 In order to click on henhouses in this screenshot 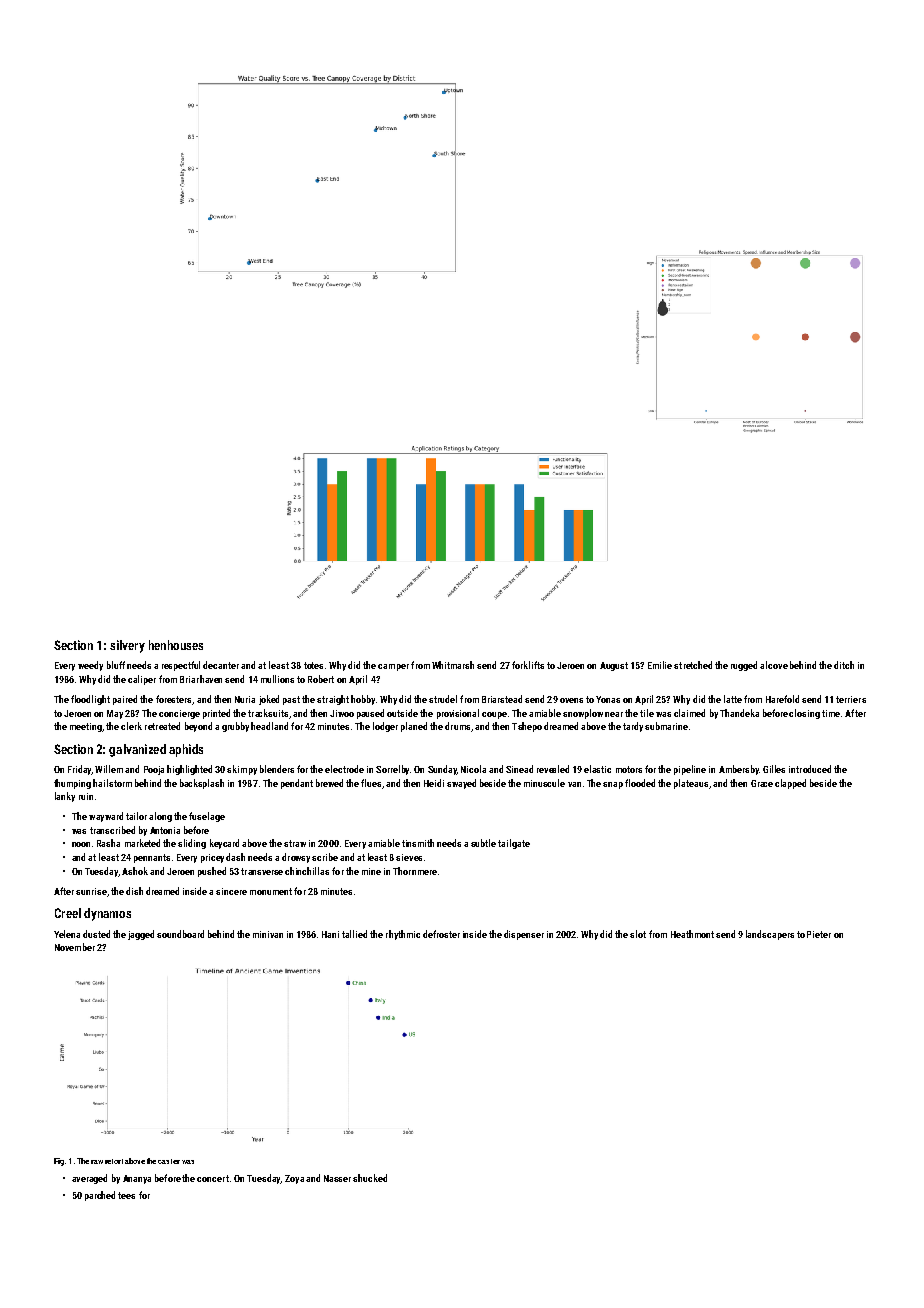, I will do `click(176, 645)`.
